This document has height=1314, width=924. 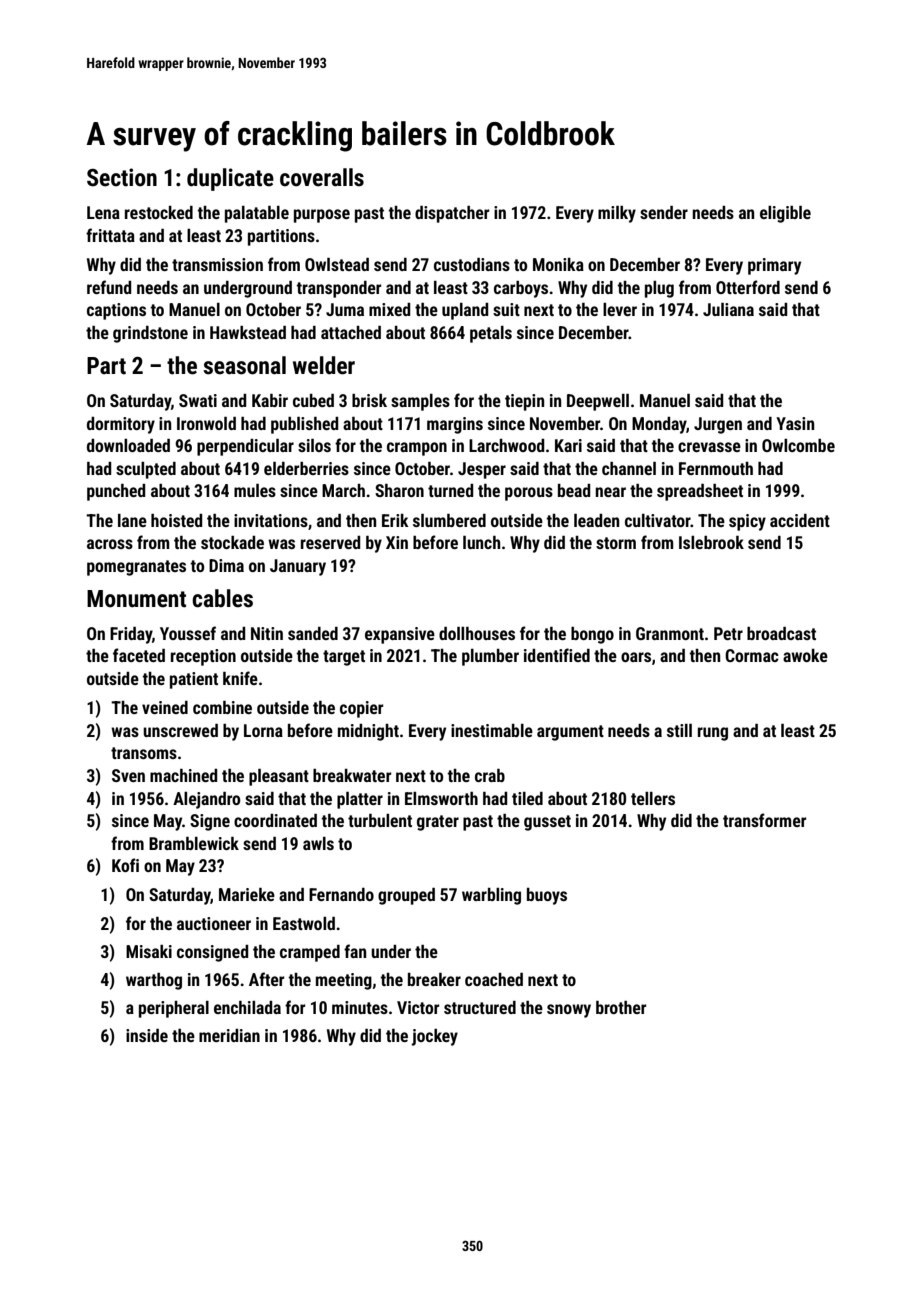 What do you see at coordinates (159, 212) in the document?
I see `restocked` at bounding box center [159, 212].
